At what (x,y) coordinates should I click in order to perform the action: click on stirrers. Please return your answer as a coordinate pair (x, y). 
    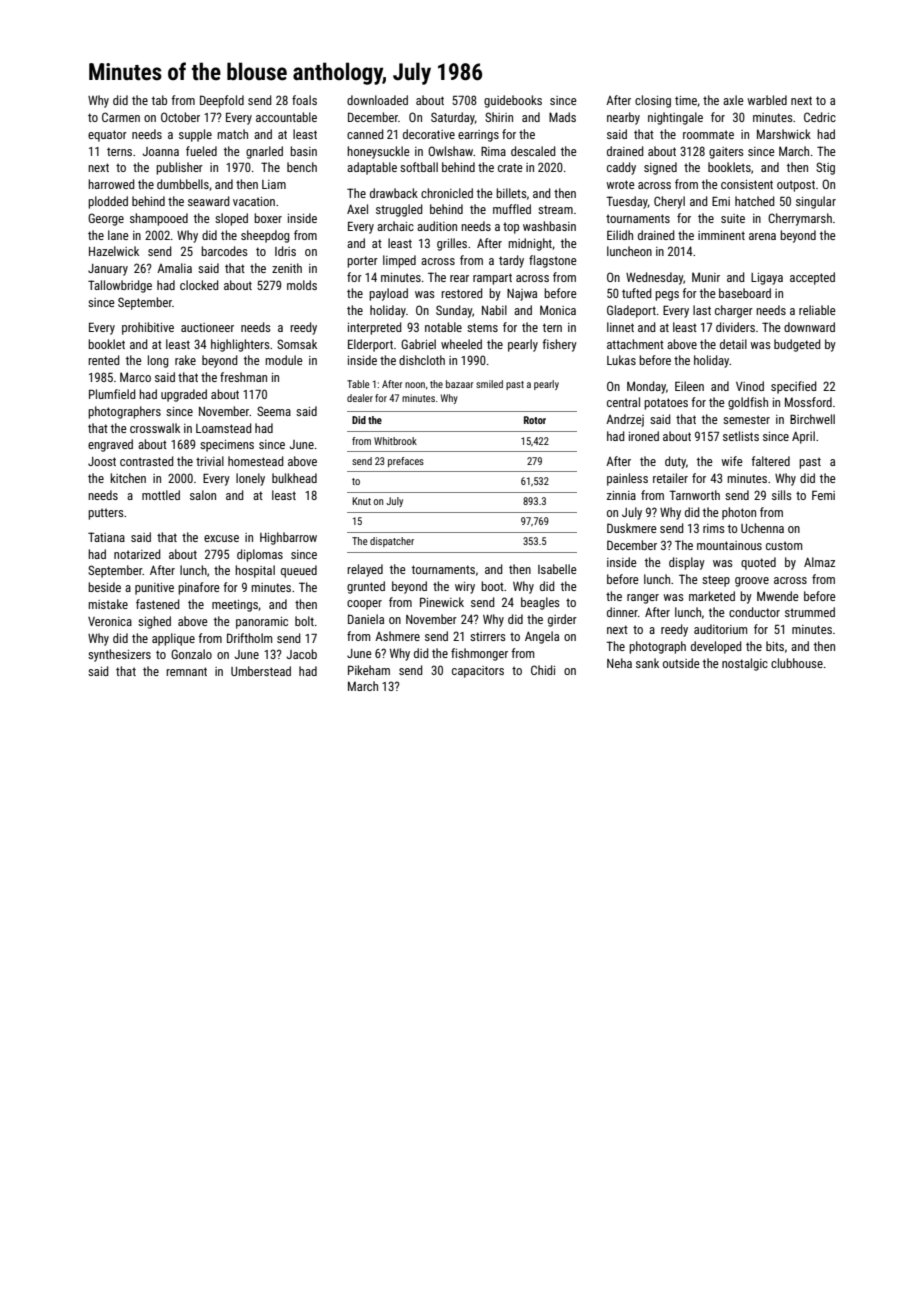
    Looking at the image, I should click on (488, 636).
